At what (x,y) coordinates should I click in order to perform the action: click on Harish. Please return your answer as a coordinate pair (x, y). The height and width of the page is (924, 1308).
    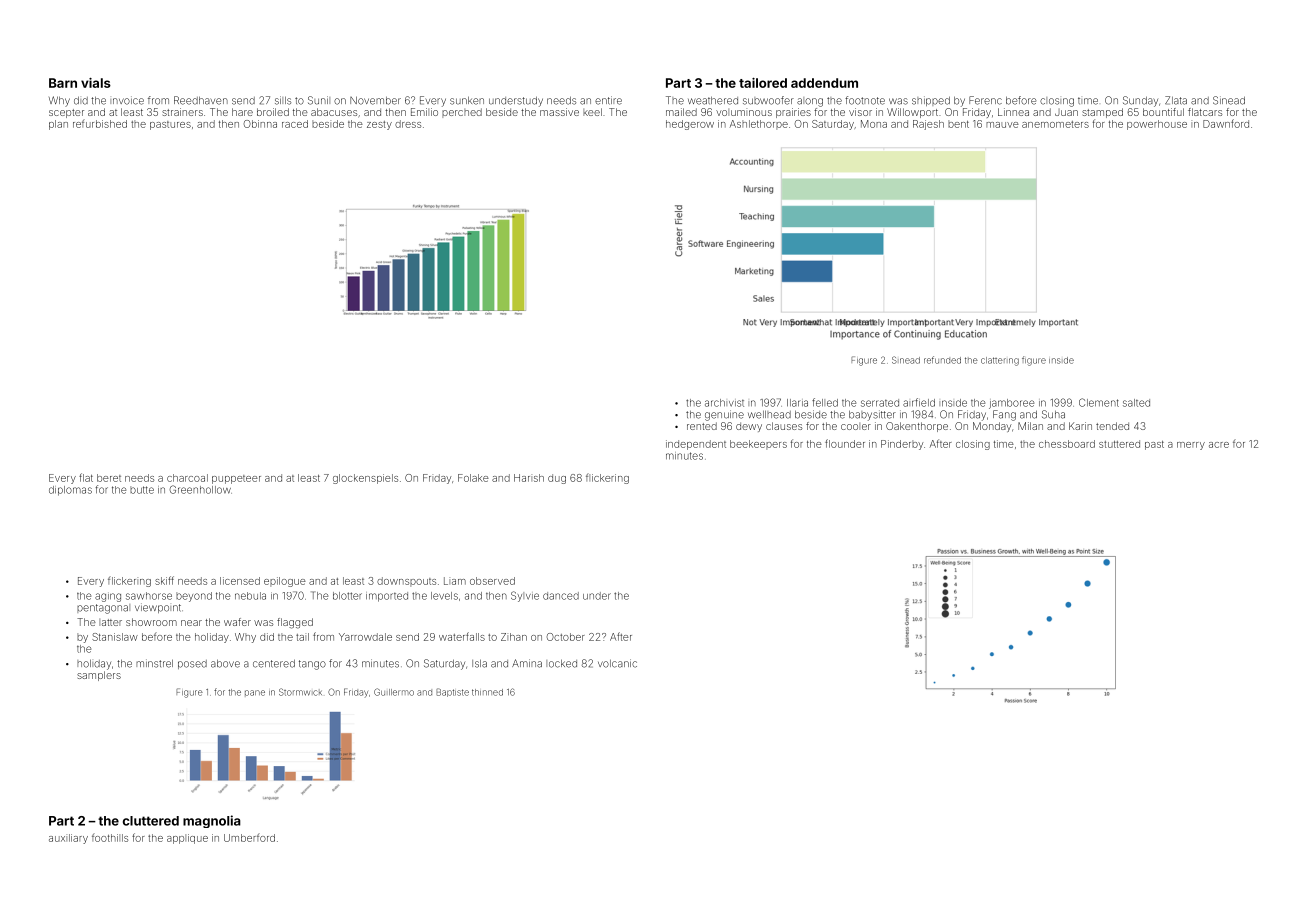
    Looking at the image, I should click on (529, 478).
